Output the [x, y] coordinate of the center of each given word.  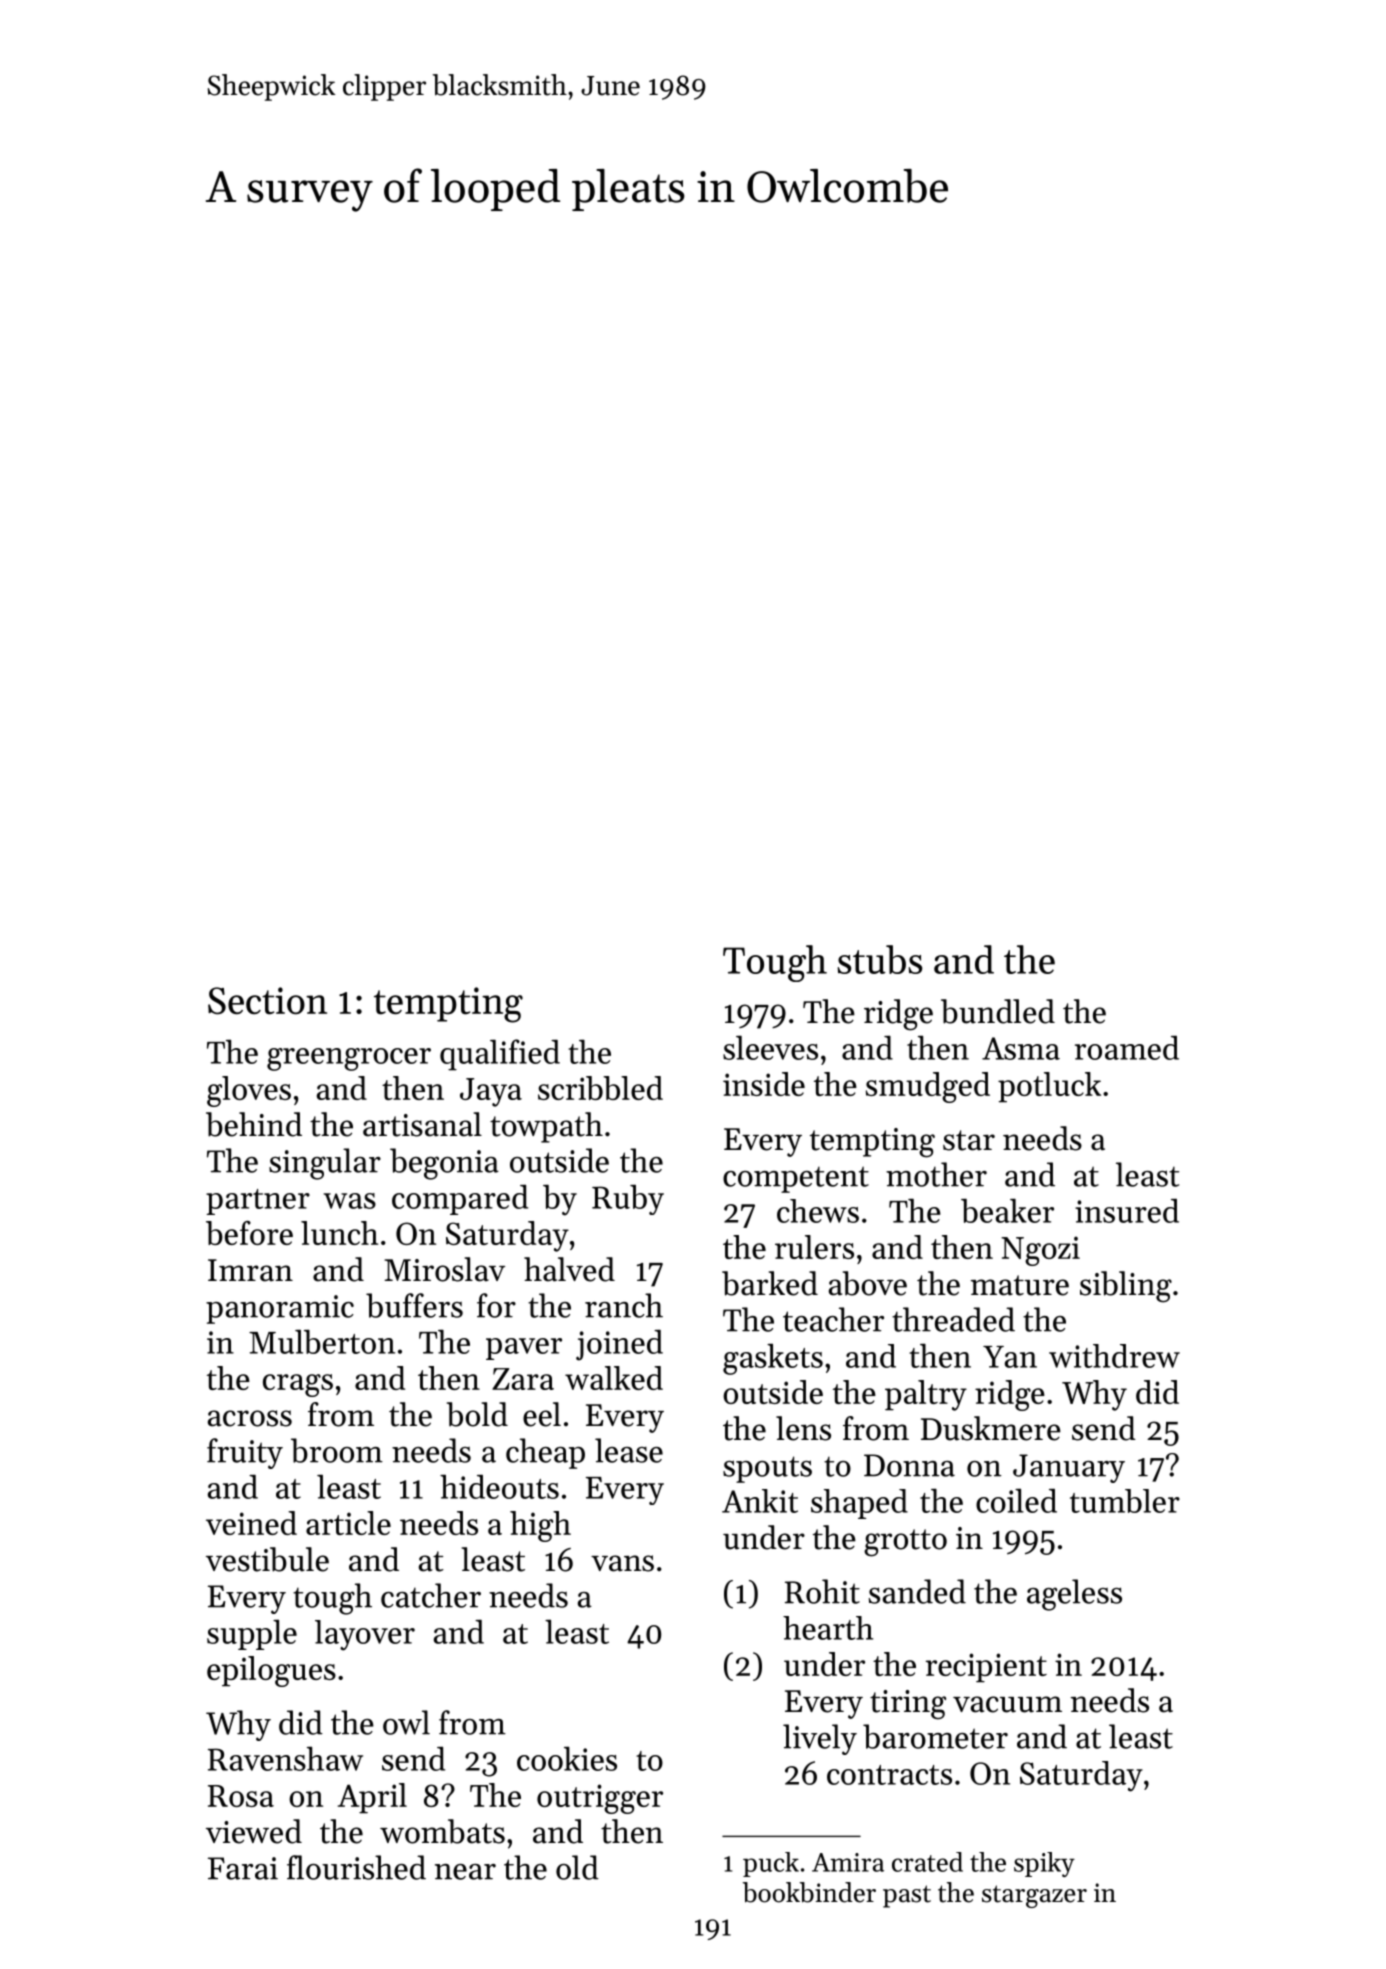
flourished [356, 1867]
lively [820, 1739]
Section [267, 1001]
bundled [998, 1011]
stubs [880, 959]
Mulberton [322, 1341]
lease [629, 1450]
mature [1020, 1285]
